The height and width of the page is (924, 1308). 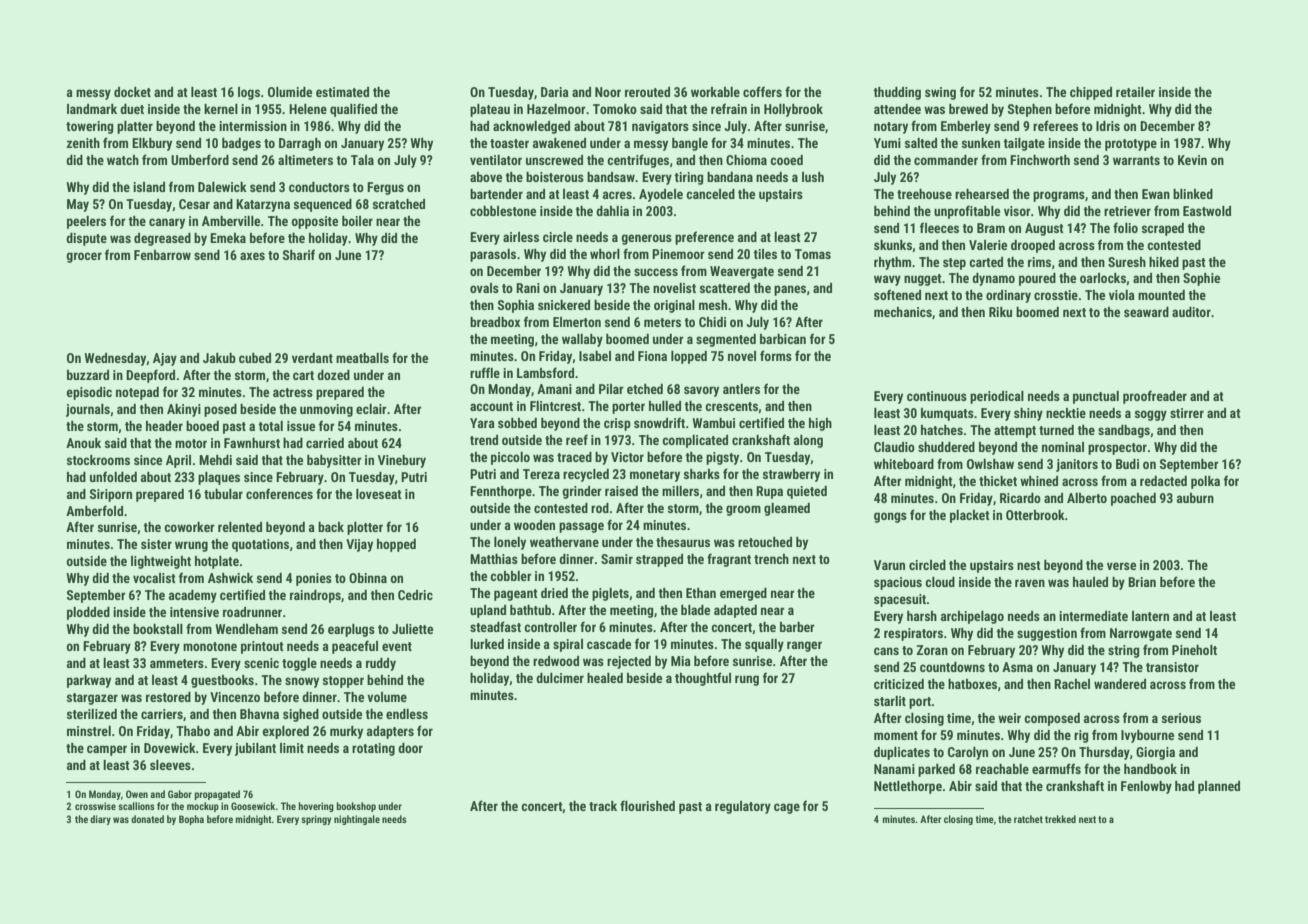 What do you see at coordinates (1161, 295) in the page?
I see `mounted` at bounding box center [1161, 295].
